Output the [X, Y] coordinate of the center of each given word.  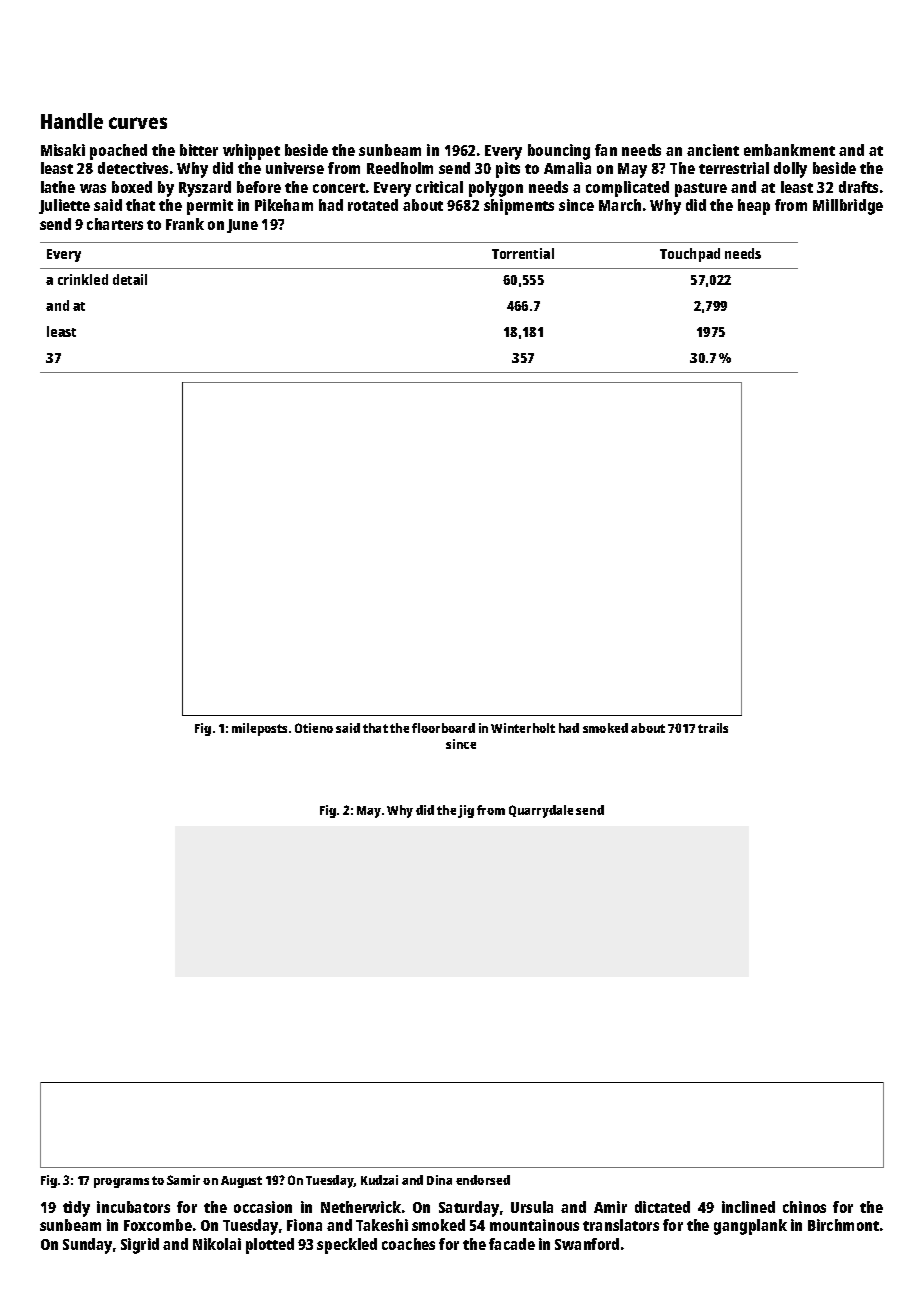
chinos [804, 1207]
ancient [713, 150]
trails [713, 728]
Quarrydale [541, 811]
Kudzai [379, 1180]
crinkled [83, 279]
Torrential [523, 253]
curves [138, 123]
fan [606, 150]
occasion [263, 1207]
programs [121, 1183]
